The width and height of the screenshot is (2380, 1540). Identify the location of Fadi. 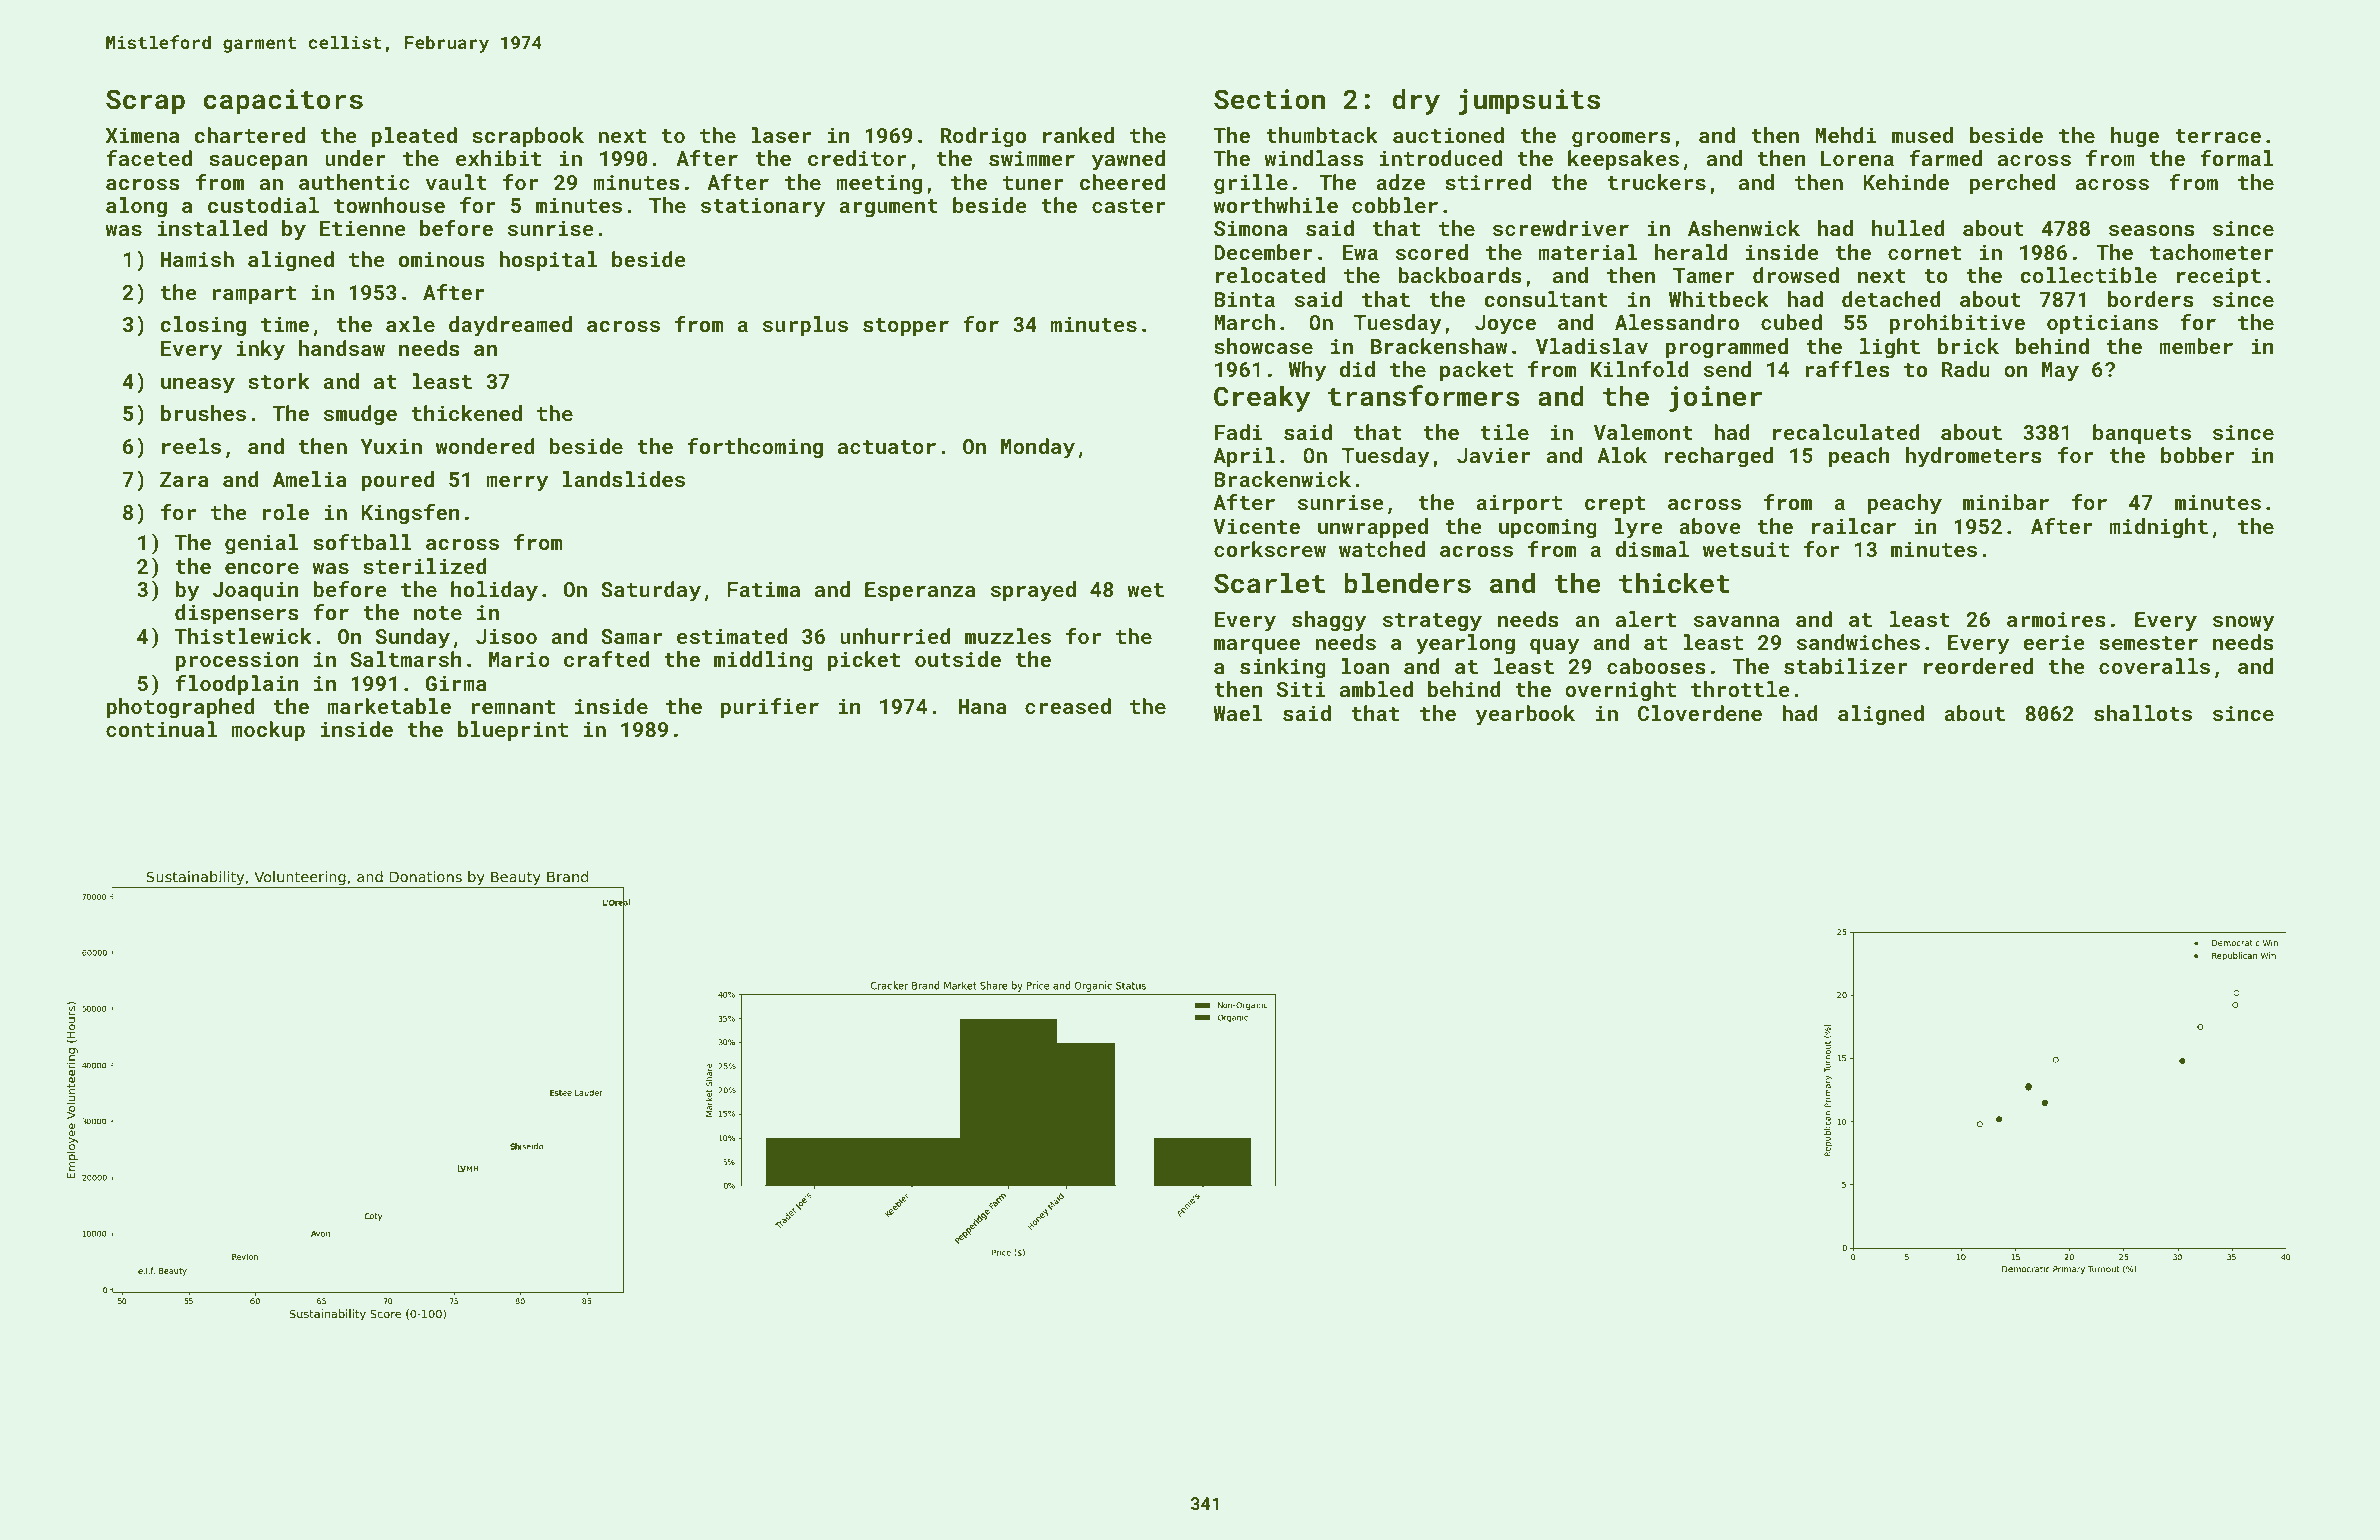
(1238, 432).
